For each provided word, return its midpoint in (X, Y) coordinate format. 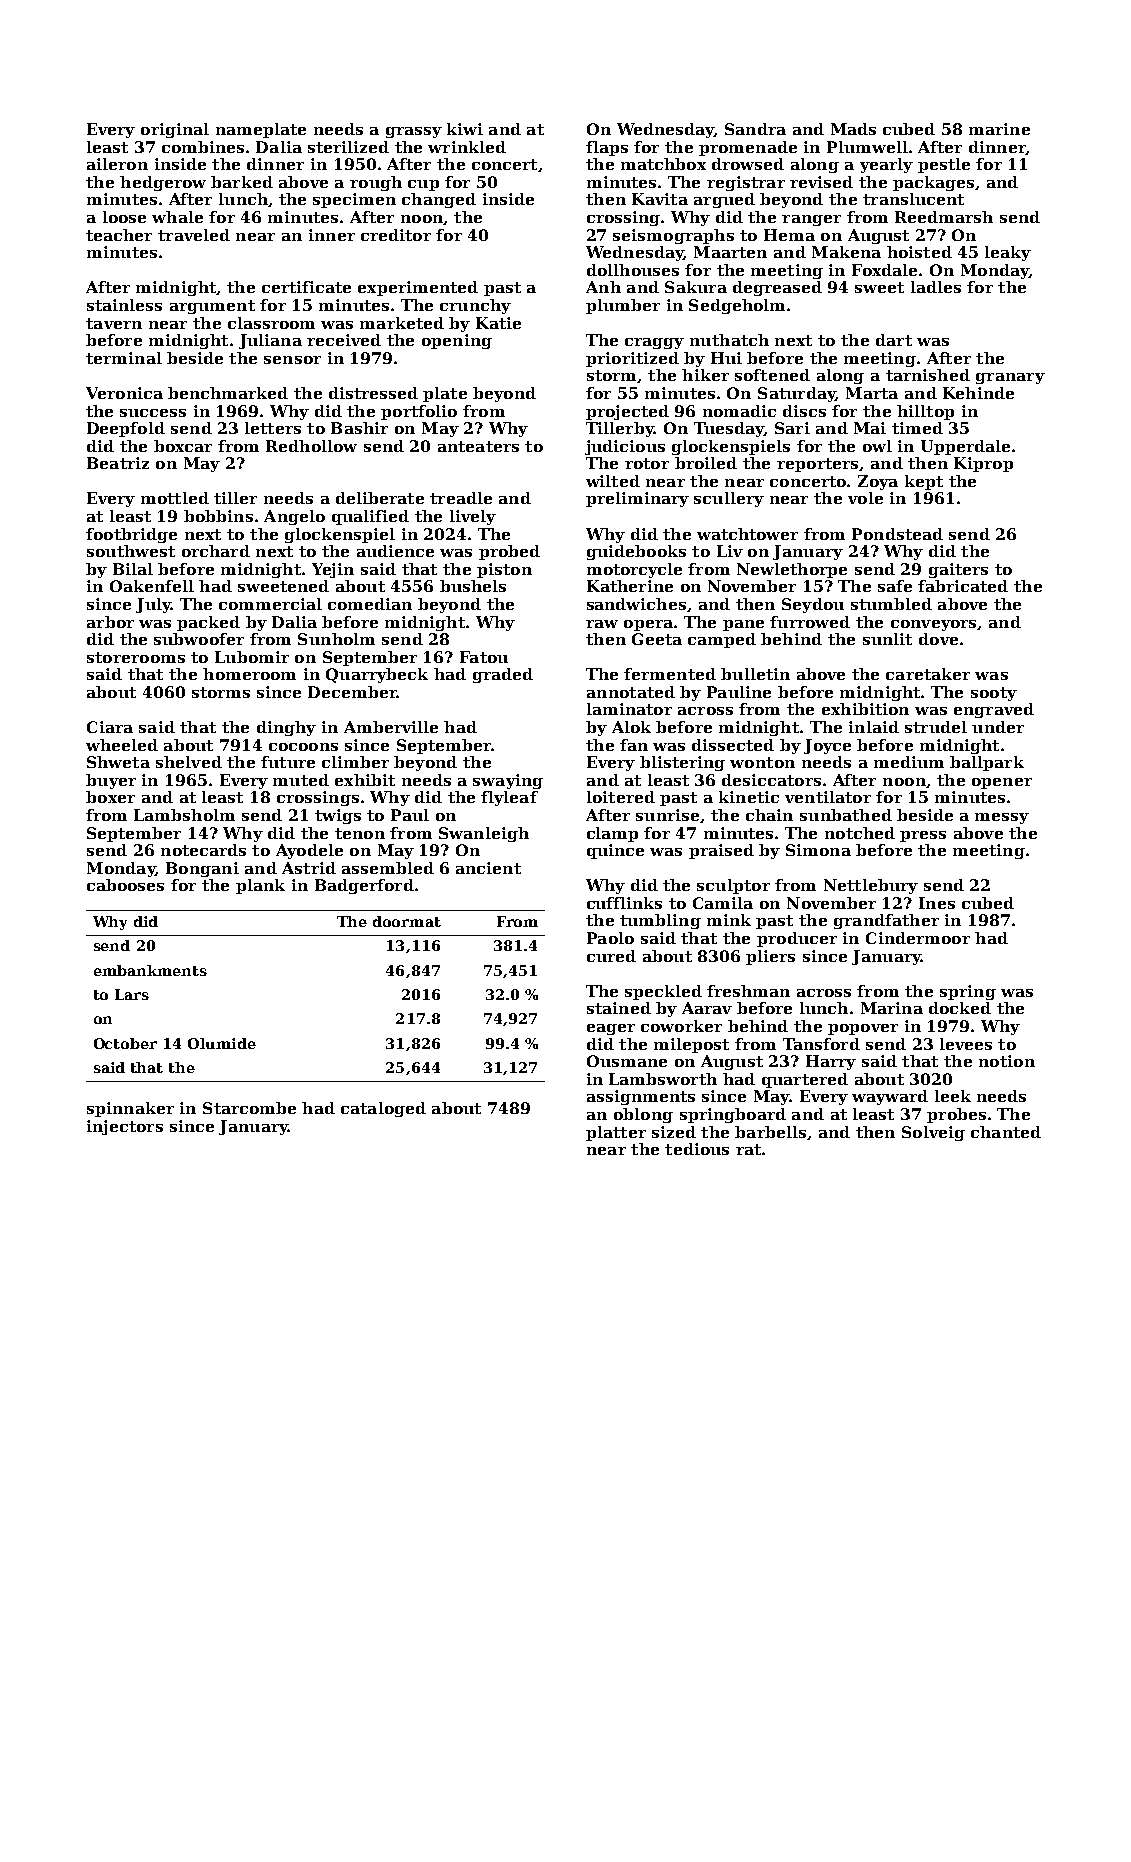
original (175, 130)
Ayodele (309, 851)
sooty (994, 694)
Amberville (391, 727)
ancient (488, 868)
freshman (748, 991)
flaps (607, 148)
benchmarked (228, 393)
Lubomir (252, 657)
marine (999, 129)
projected (627, 412)
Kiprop (983, 464)
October (125, 1043)
